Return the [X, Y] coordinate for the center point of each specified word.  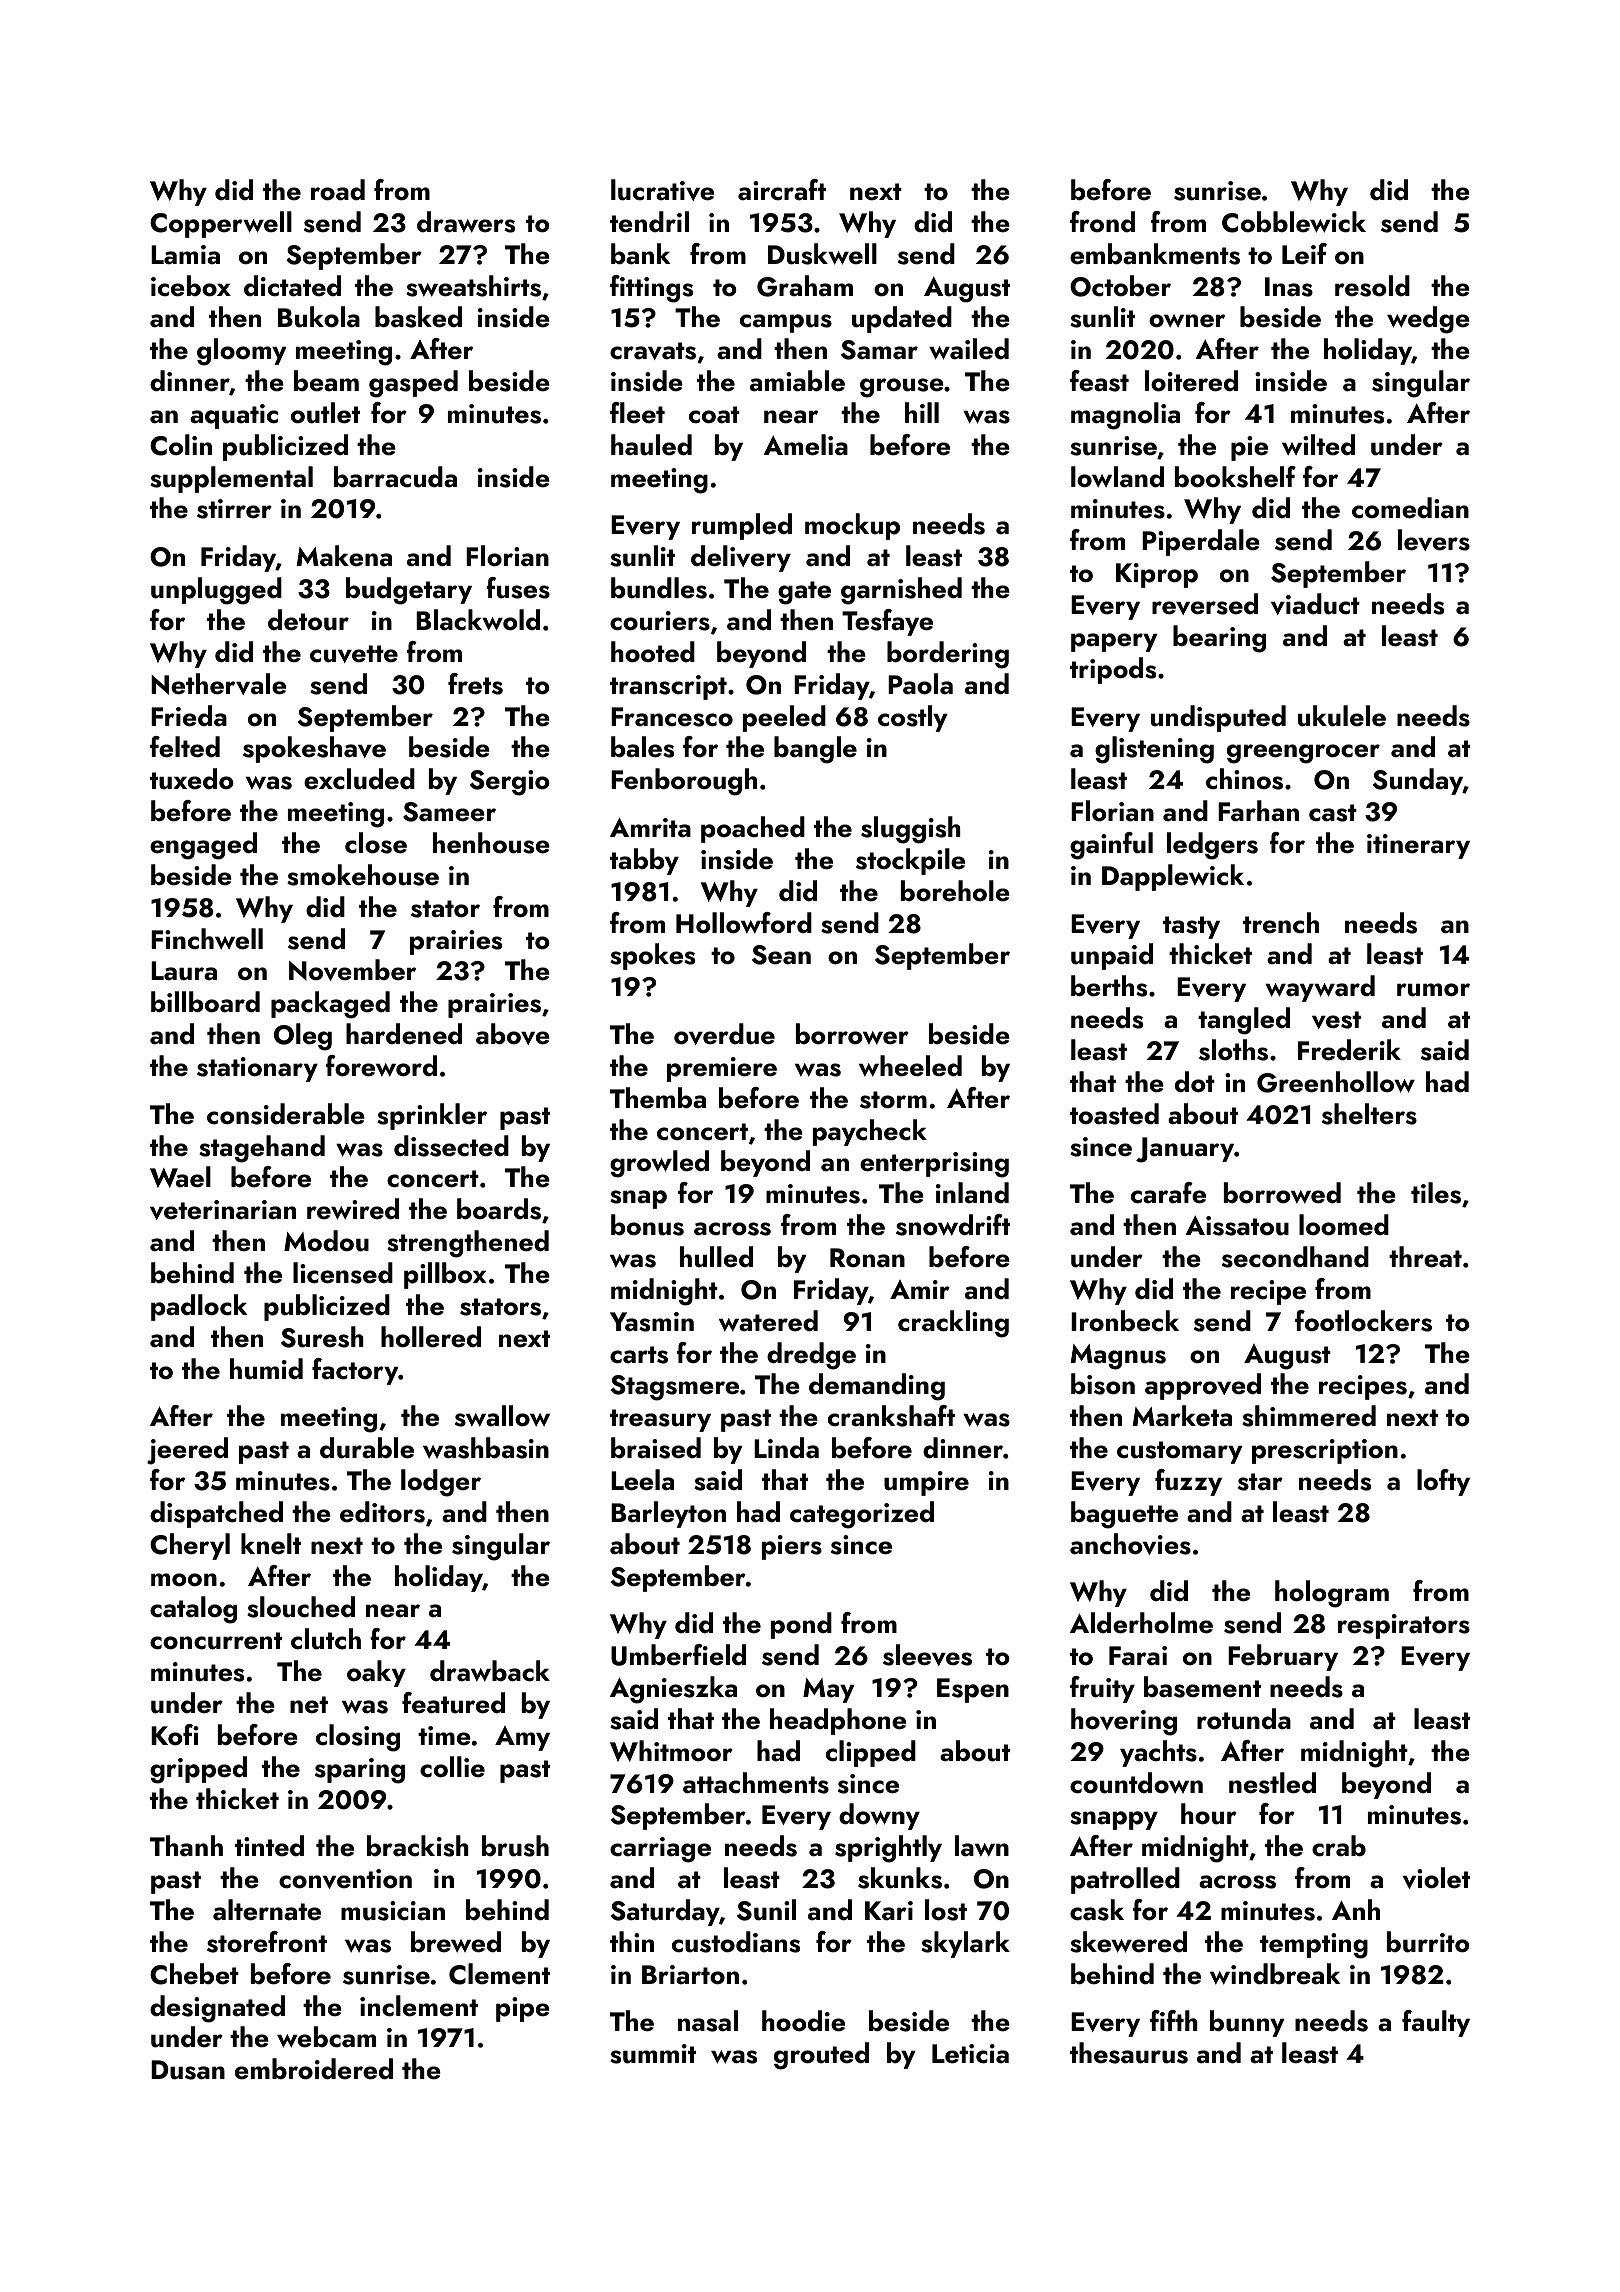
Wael [180, 1177]
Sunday [1418, 781]
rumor [1433, 990]
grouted [821, 2056]
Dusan [188, 2070]
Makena [344, 556]
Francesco [672, 717]
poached [753, 829]
